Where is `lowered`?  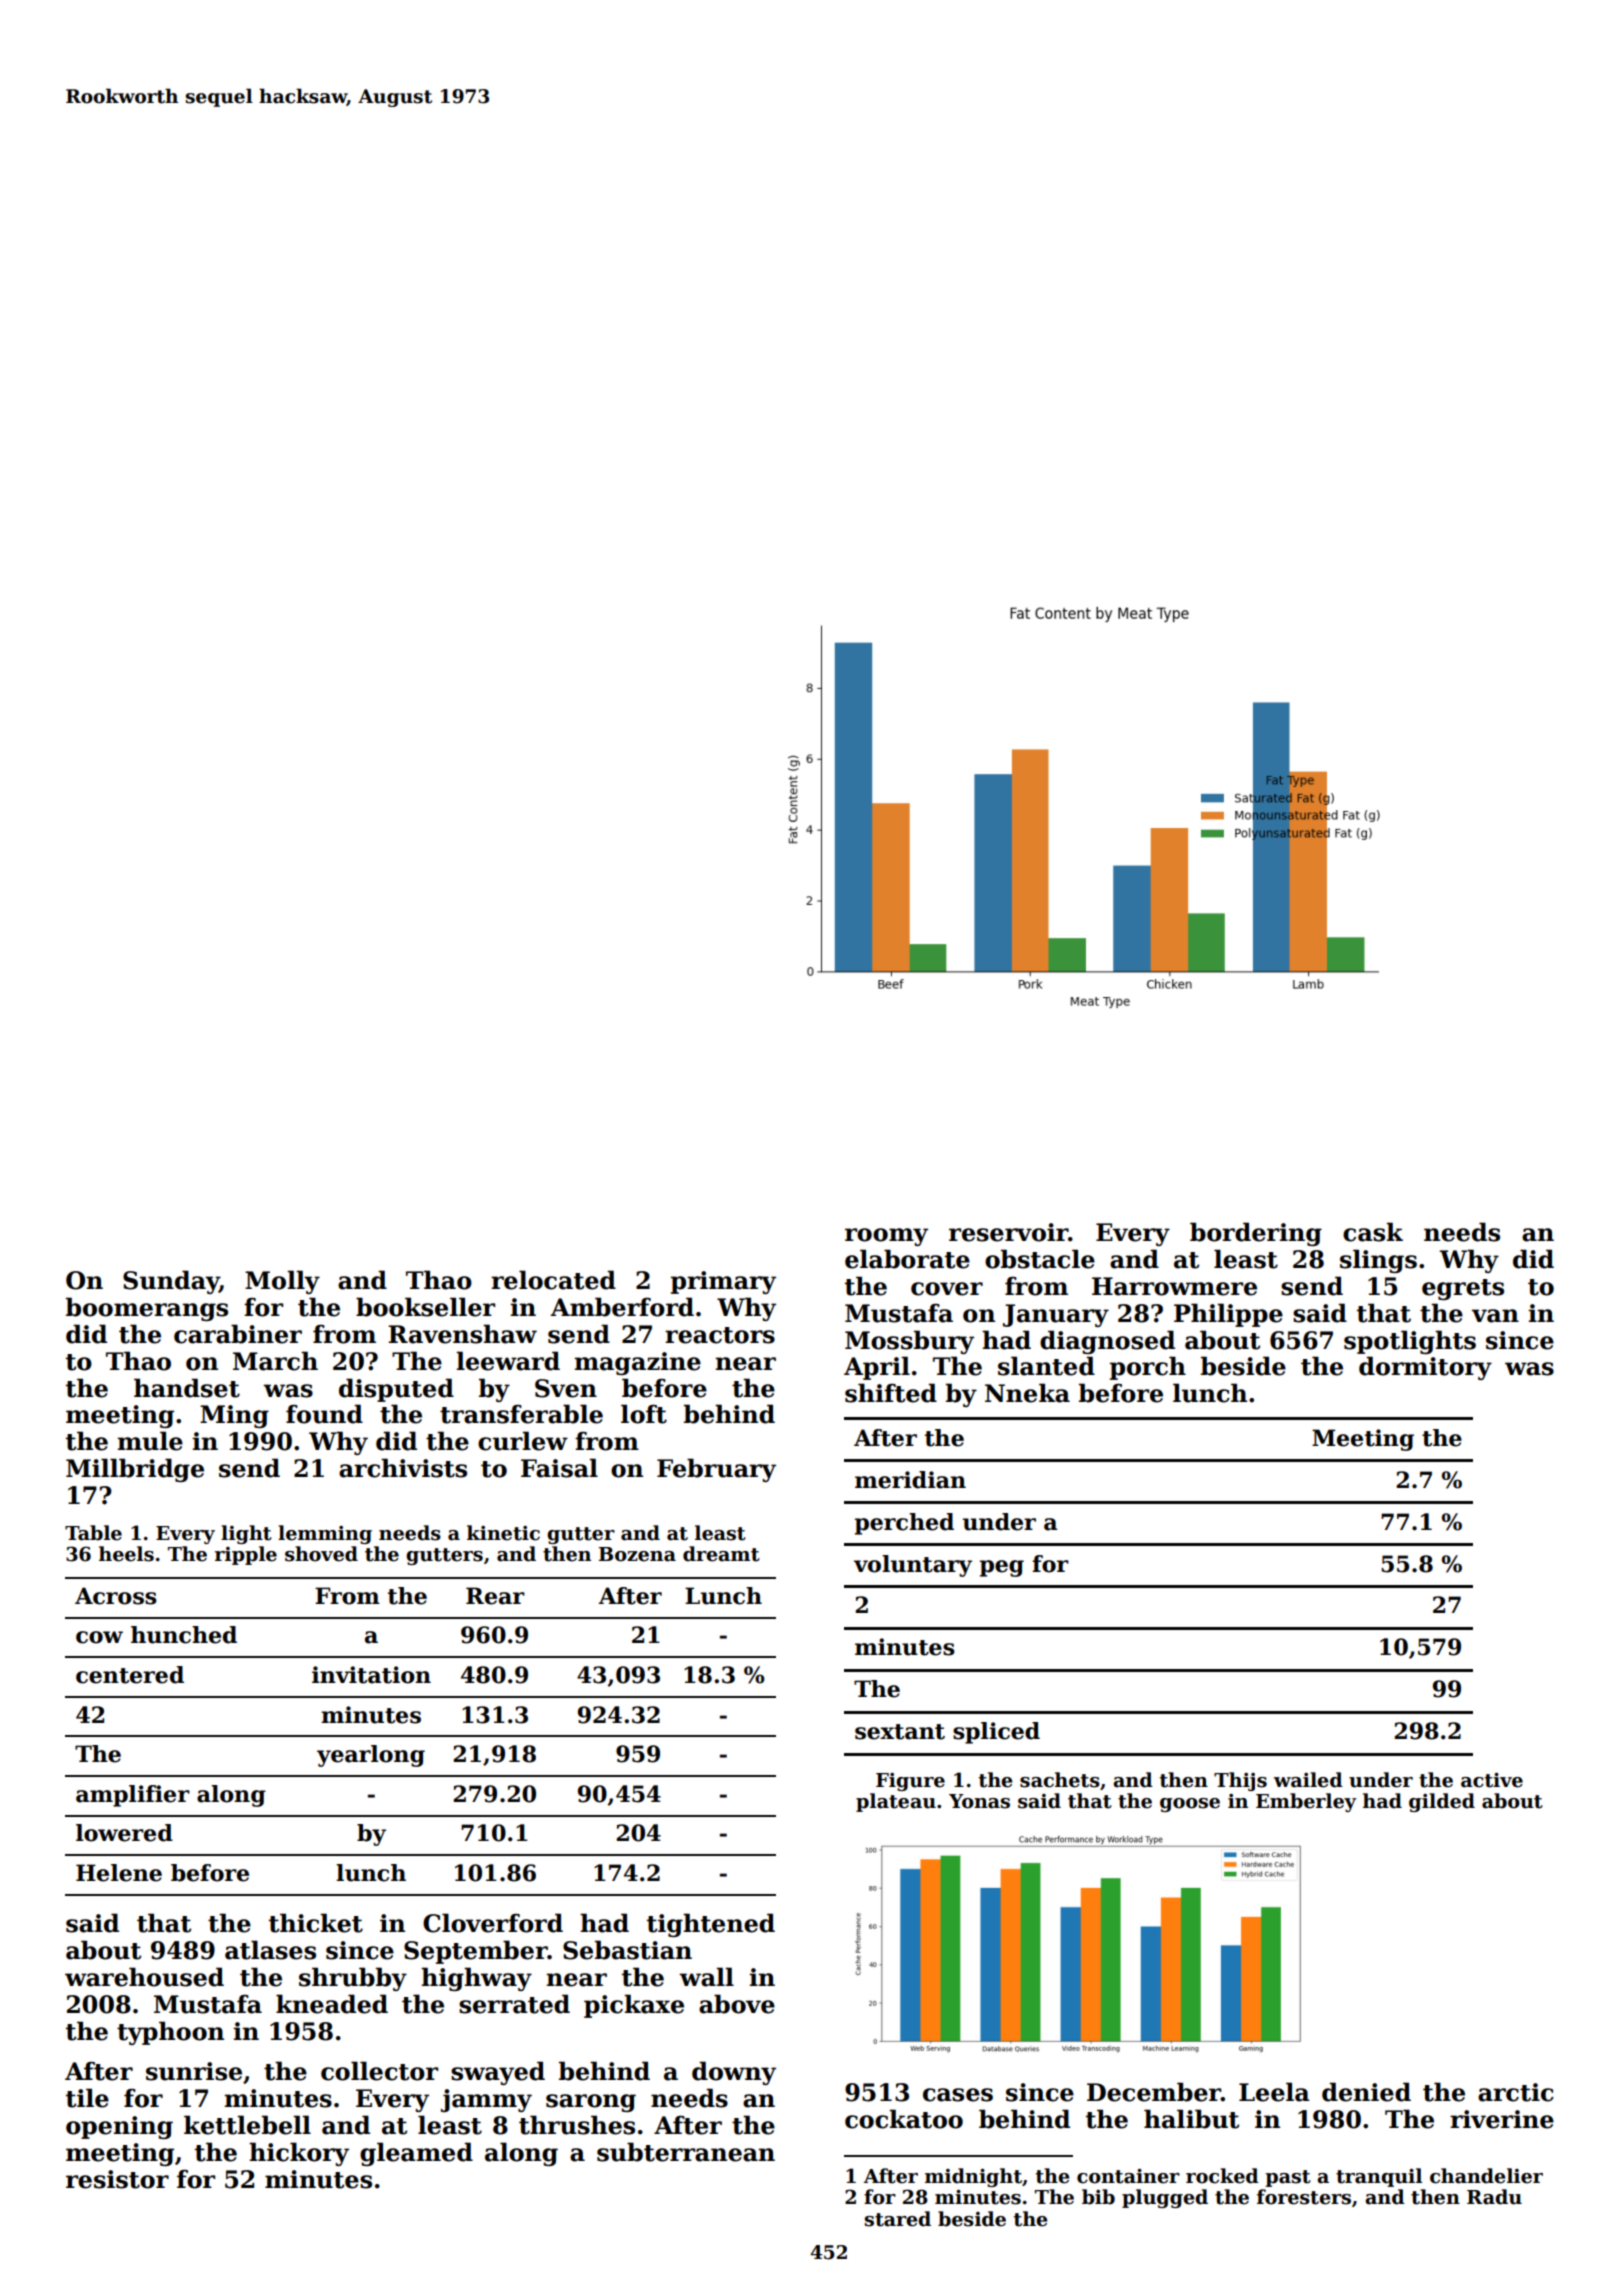 lowered is located at coordinates (124, 1833).
